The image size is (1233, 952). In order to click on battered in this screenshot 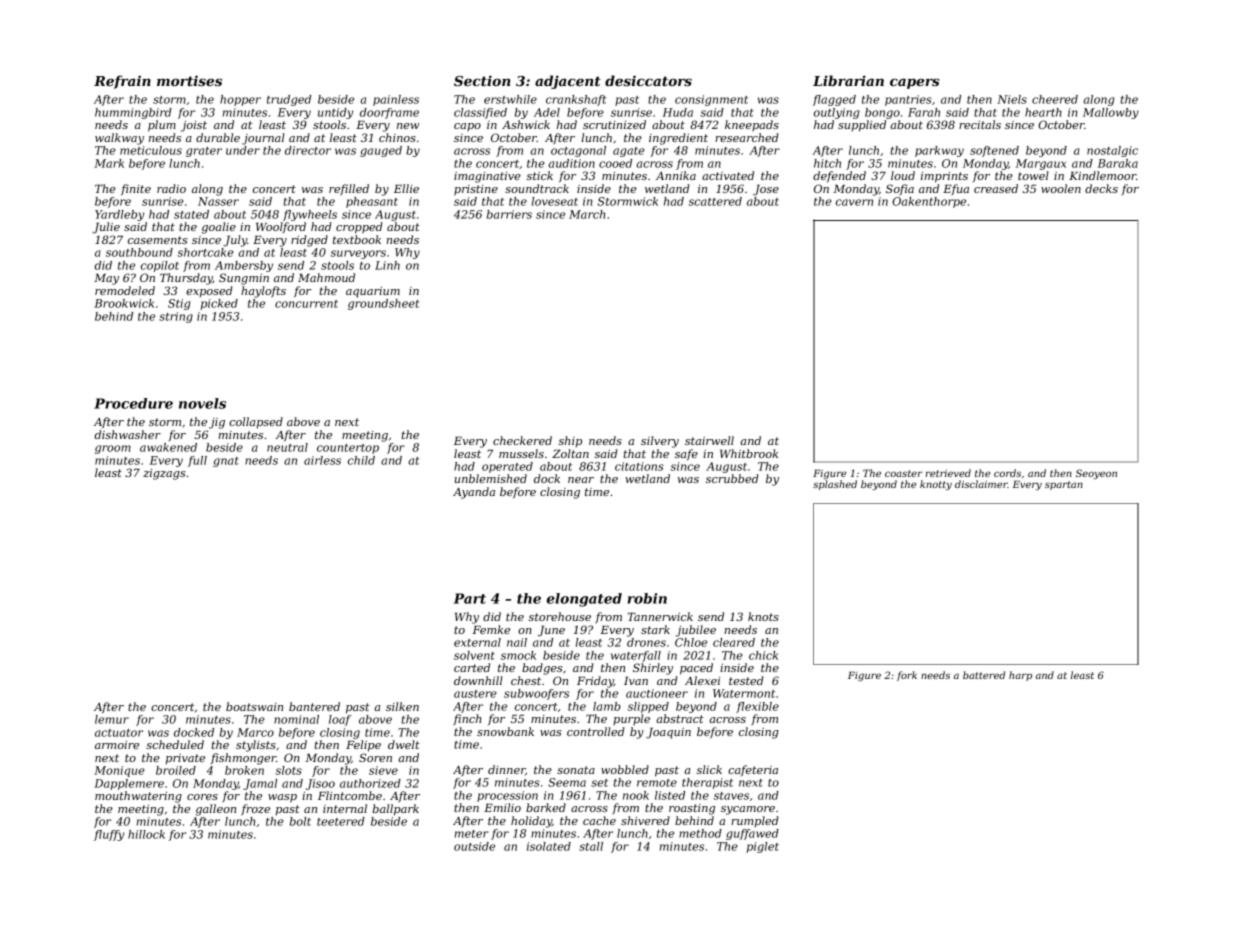, I will do `click(984, 675)`.
